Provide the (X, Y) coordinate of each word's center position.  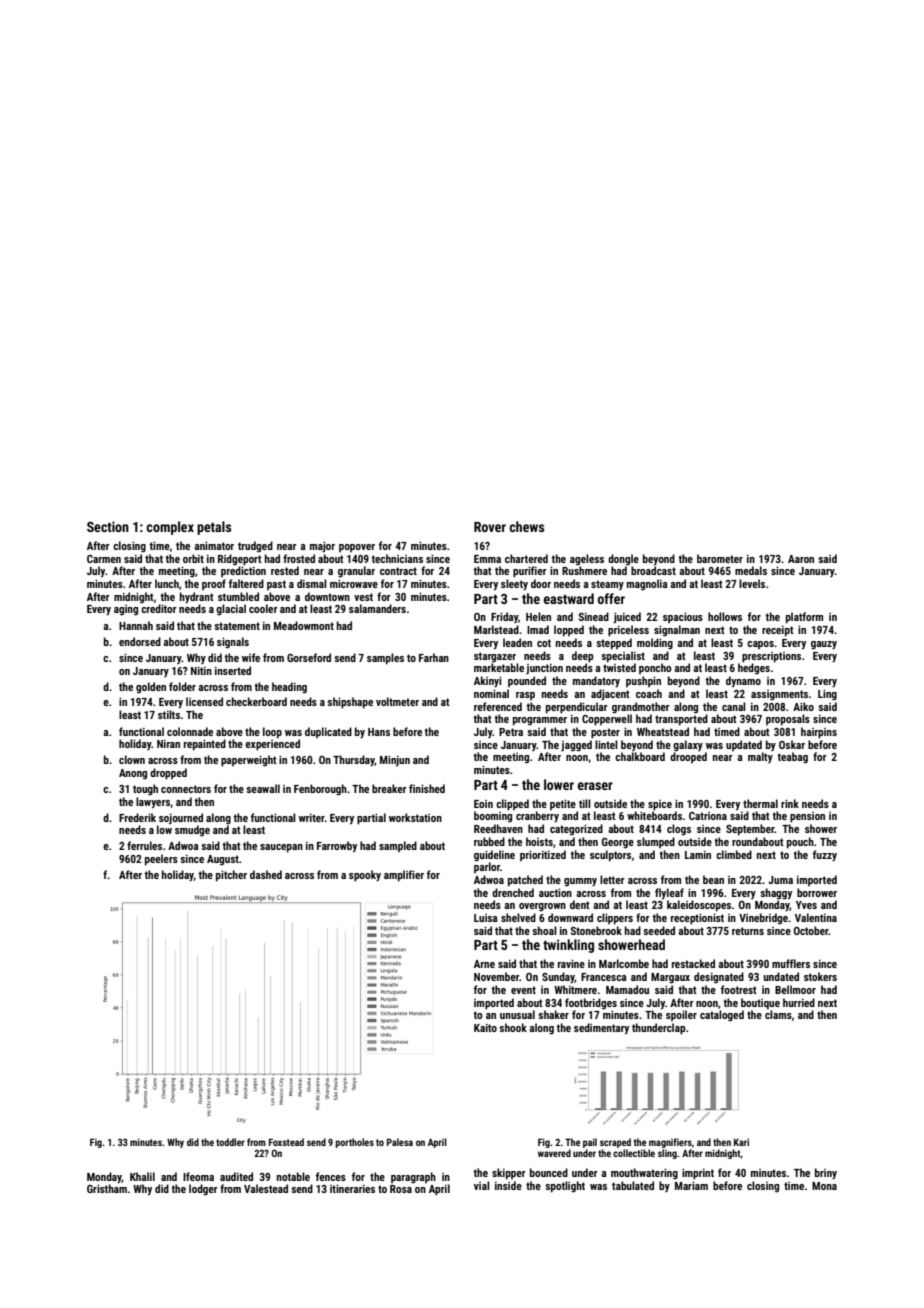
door (541, 583)
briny (826, 1173)
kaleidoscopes (699, 906)
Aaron (801, 559)
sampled (398, 846)
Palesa (400, 1142)
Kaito (485, 1028)
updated (744, 745)
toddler (230, 1142)
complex (170, 528)
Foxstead (286, 1142)
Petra (511, 732)
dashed (266, 874)
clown (132, 759)
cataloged (722, 1015)
